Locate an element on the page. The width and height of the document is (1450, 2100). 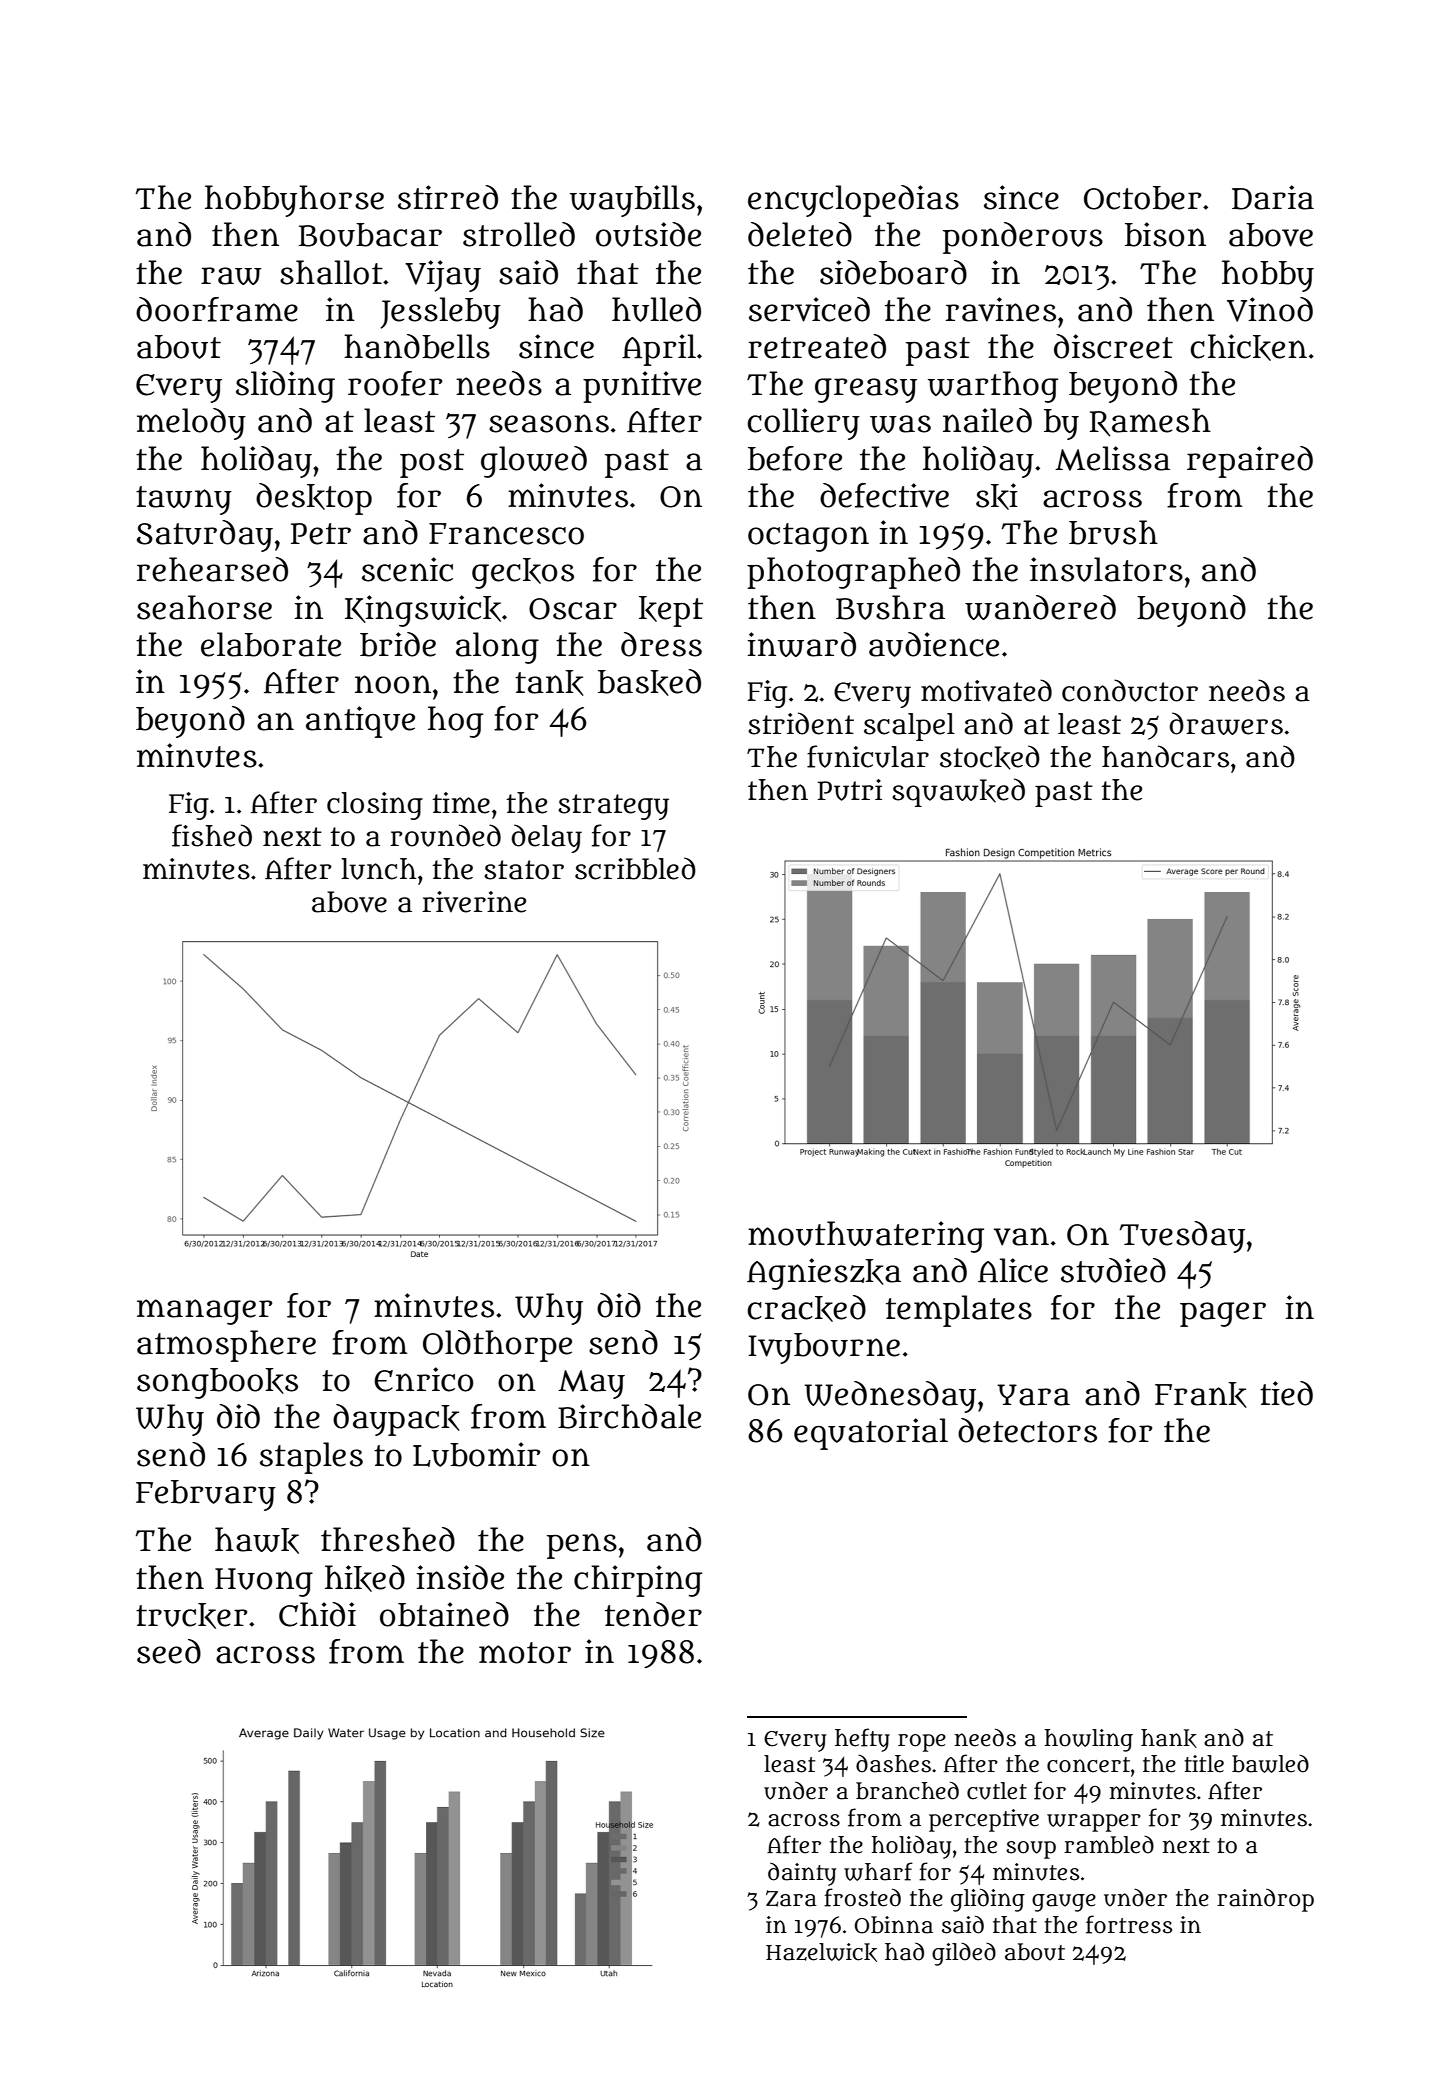
Enrico is located at coordinates (423, 1379).
